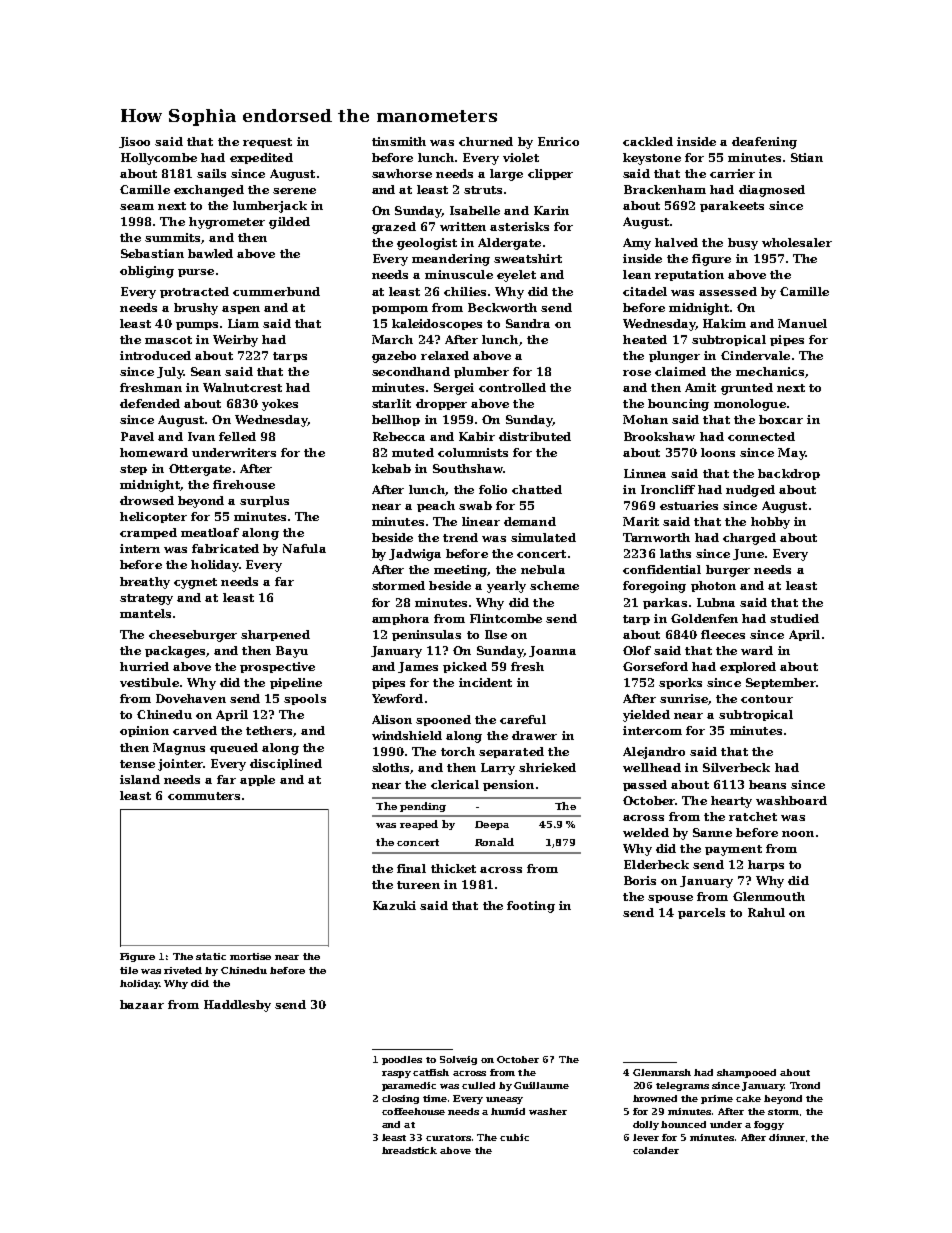  I want to click on Joanna, so click(552, 651).
